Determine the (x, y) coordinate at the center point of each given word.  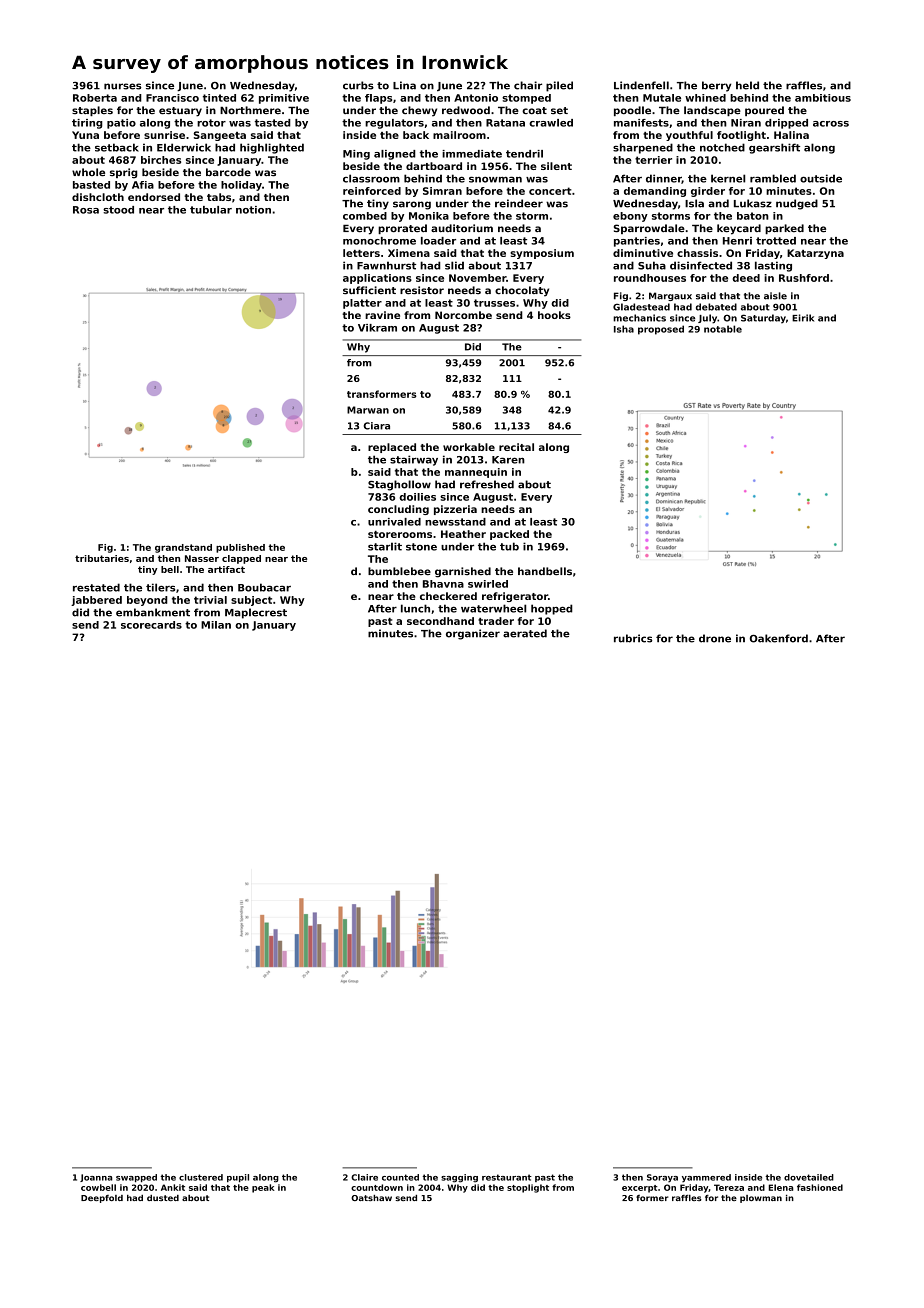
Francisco (172, 98)
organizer (473, 634)
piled (559, 86)
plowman (761, 1199)
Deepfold (102, 1199)
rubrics (633, 638)
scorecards (151, 625)
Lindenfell (641, 85)
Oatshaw (371, 1198)
